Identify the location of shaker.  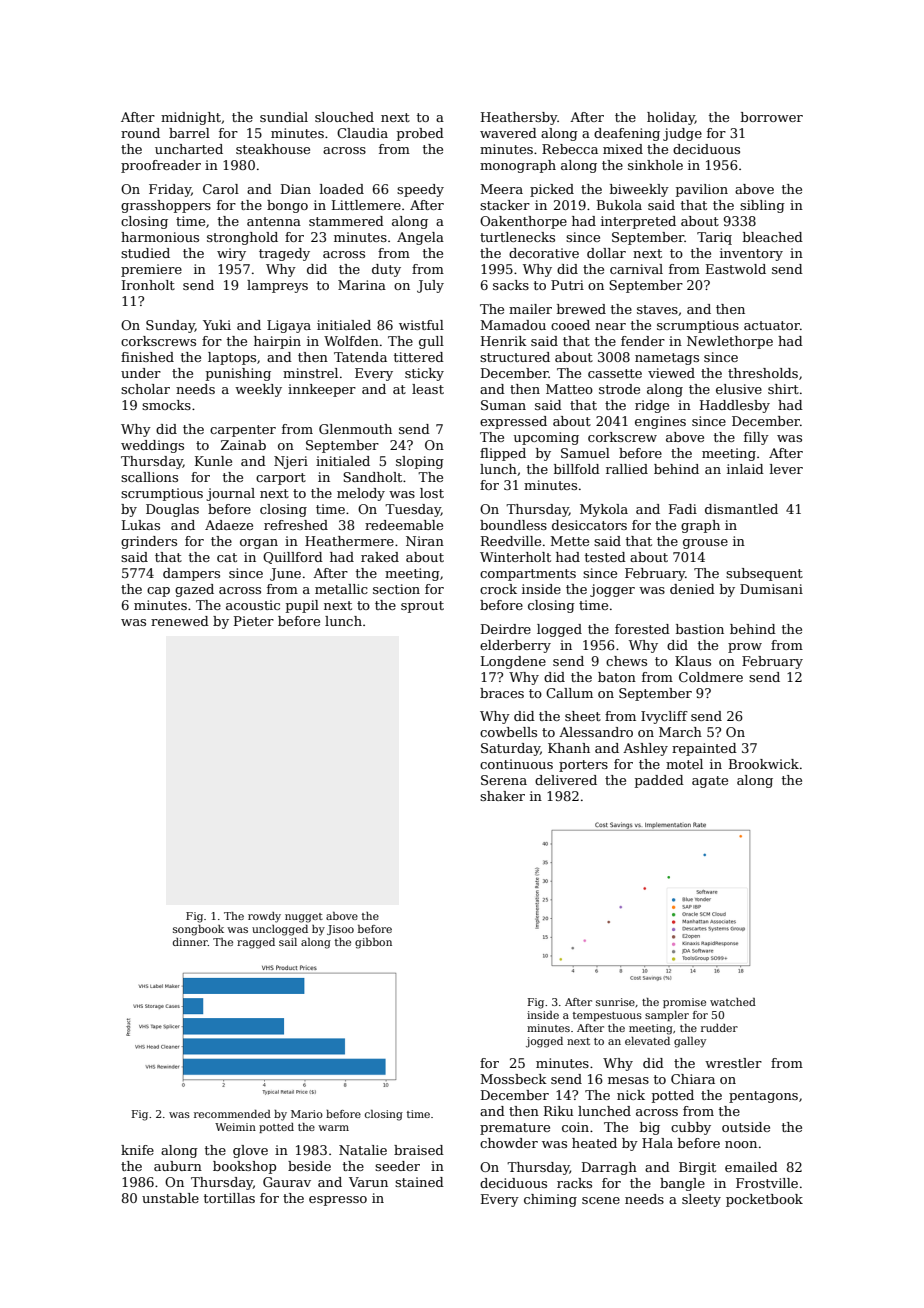
(502, 796).
